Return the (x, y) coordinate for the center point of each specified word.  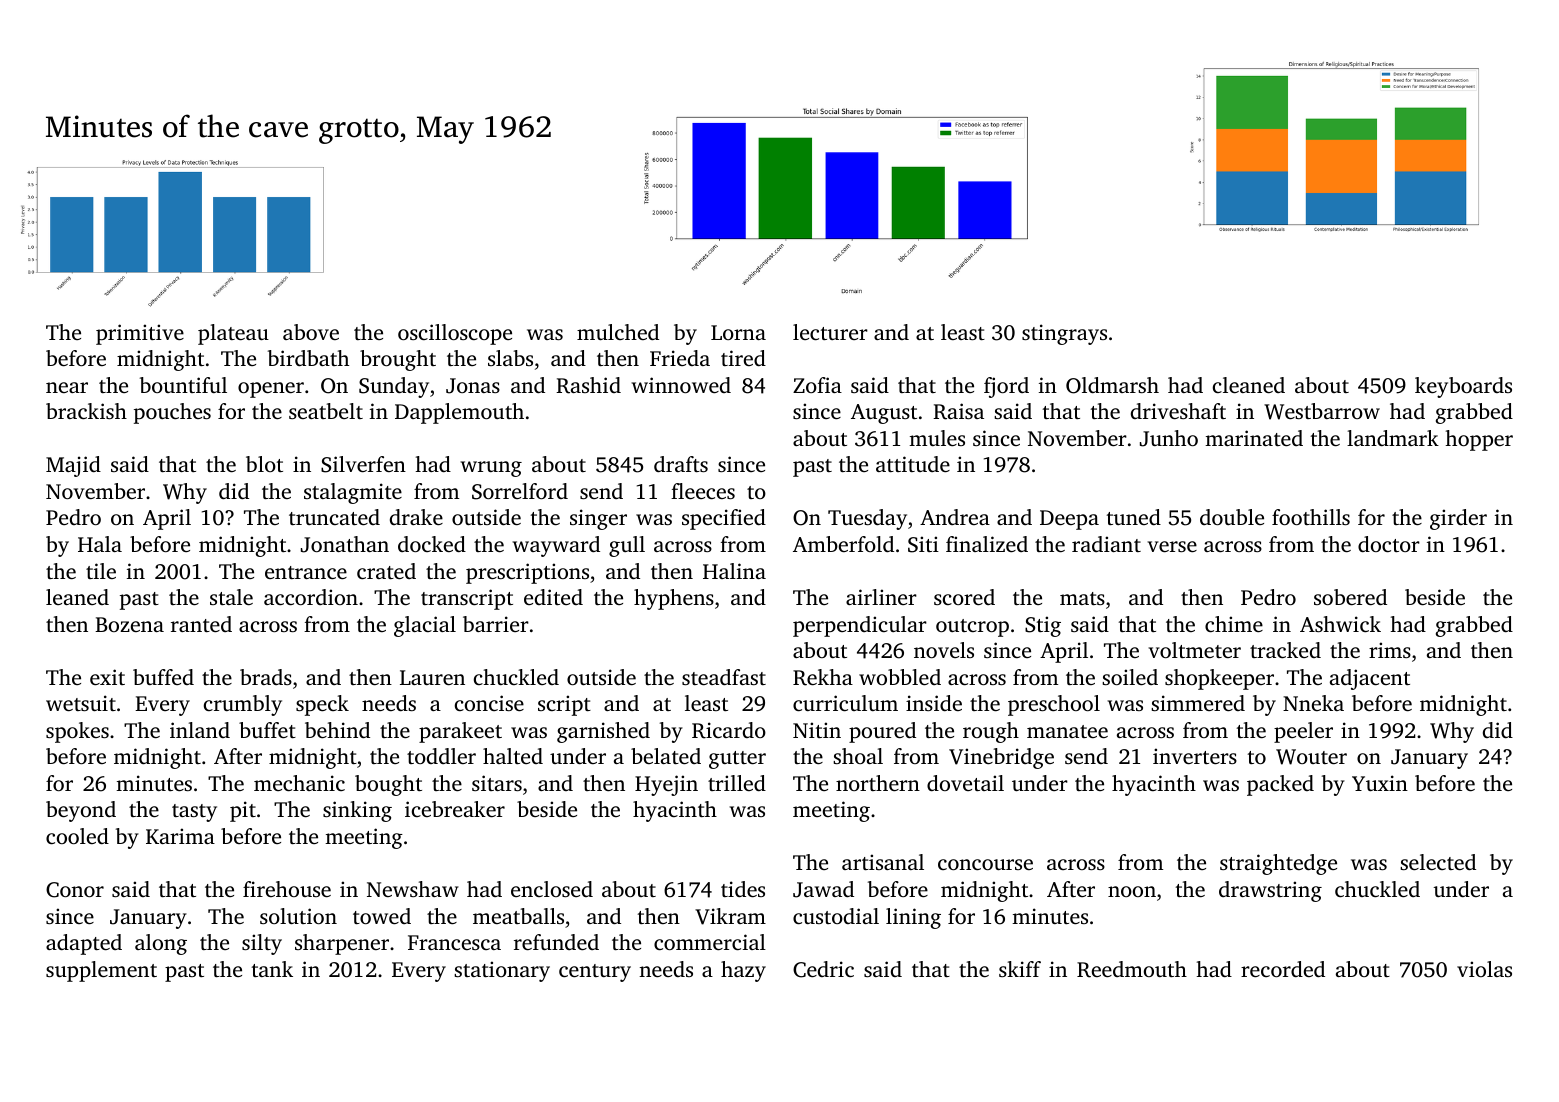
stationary (502, 971)
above (311, 332)
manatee (1067, 731)
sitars (497, 783)
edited (553, 597)
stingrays (1064, 334)
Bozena (129, 624)
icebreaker (455, 809)
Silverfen (363, 464)
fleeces (703, 491)
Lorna (738, 332)
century (595, 973)
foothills (1311, 517)
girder (1458, 519)
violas (1484, 969)
